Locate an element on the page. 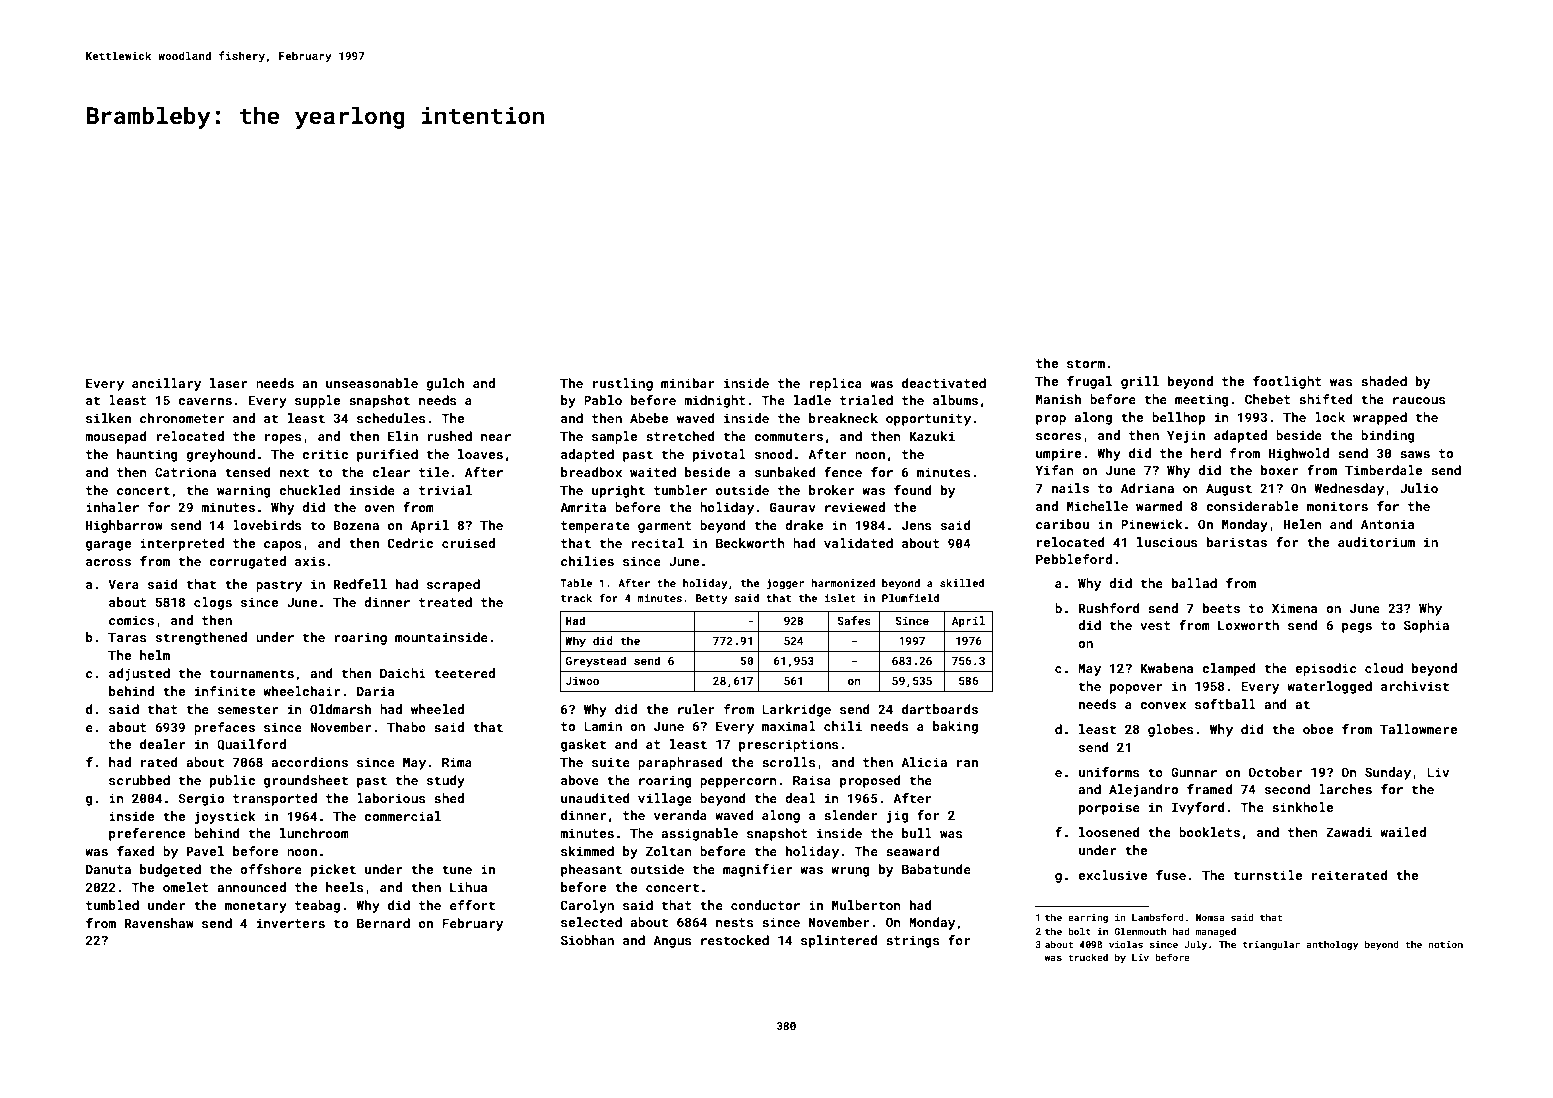 This document has height=1098, width=1553. broker is located at coordinates (831, 490).
